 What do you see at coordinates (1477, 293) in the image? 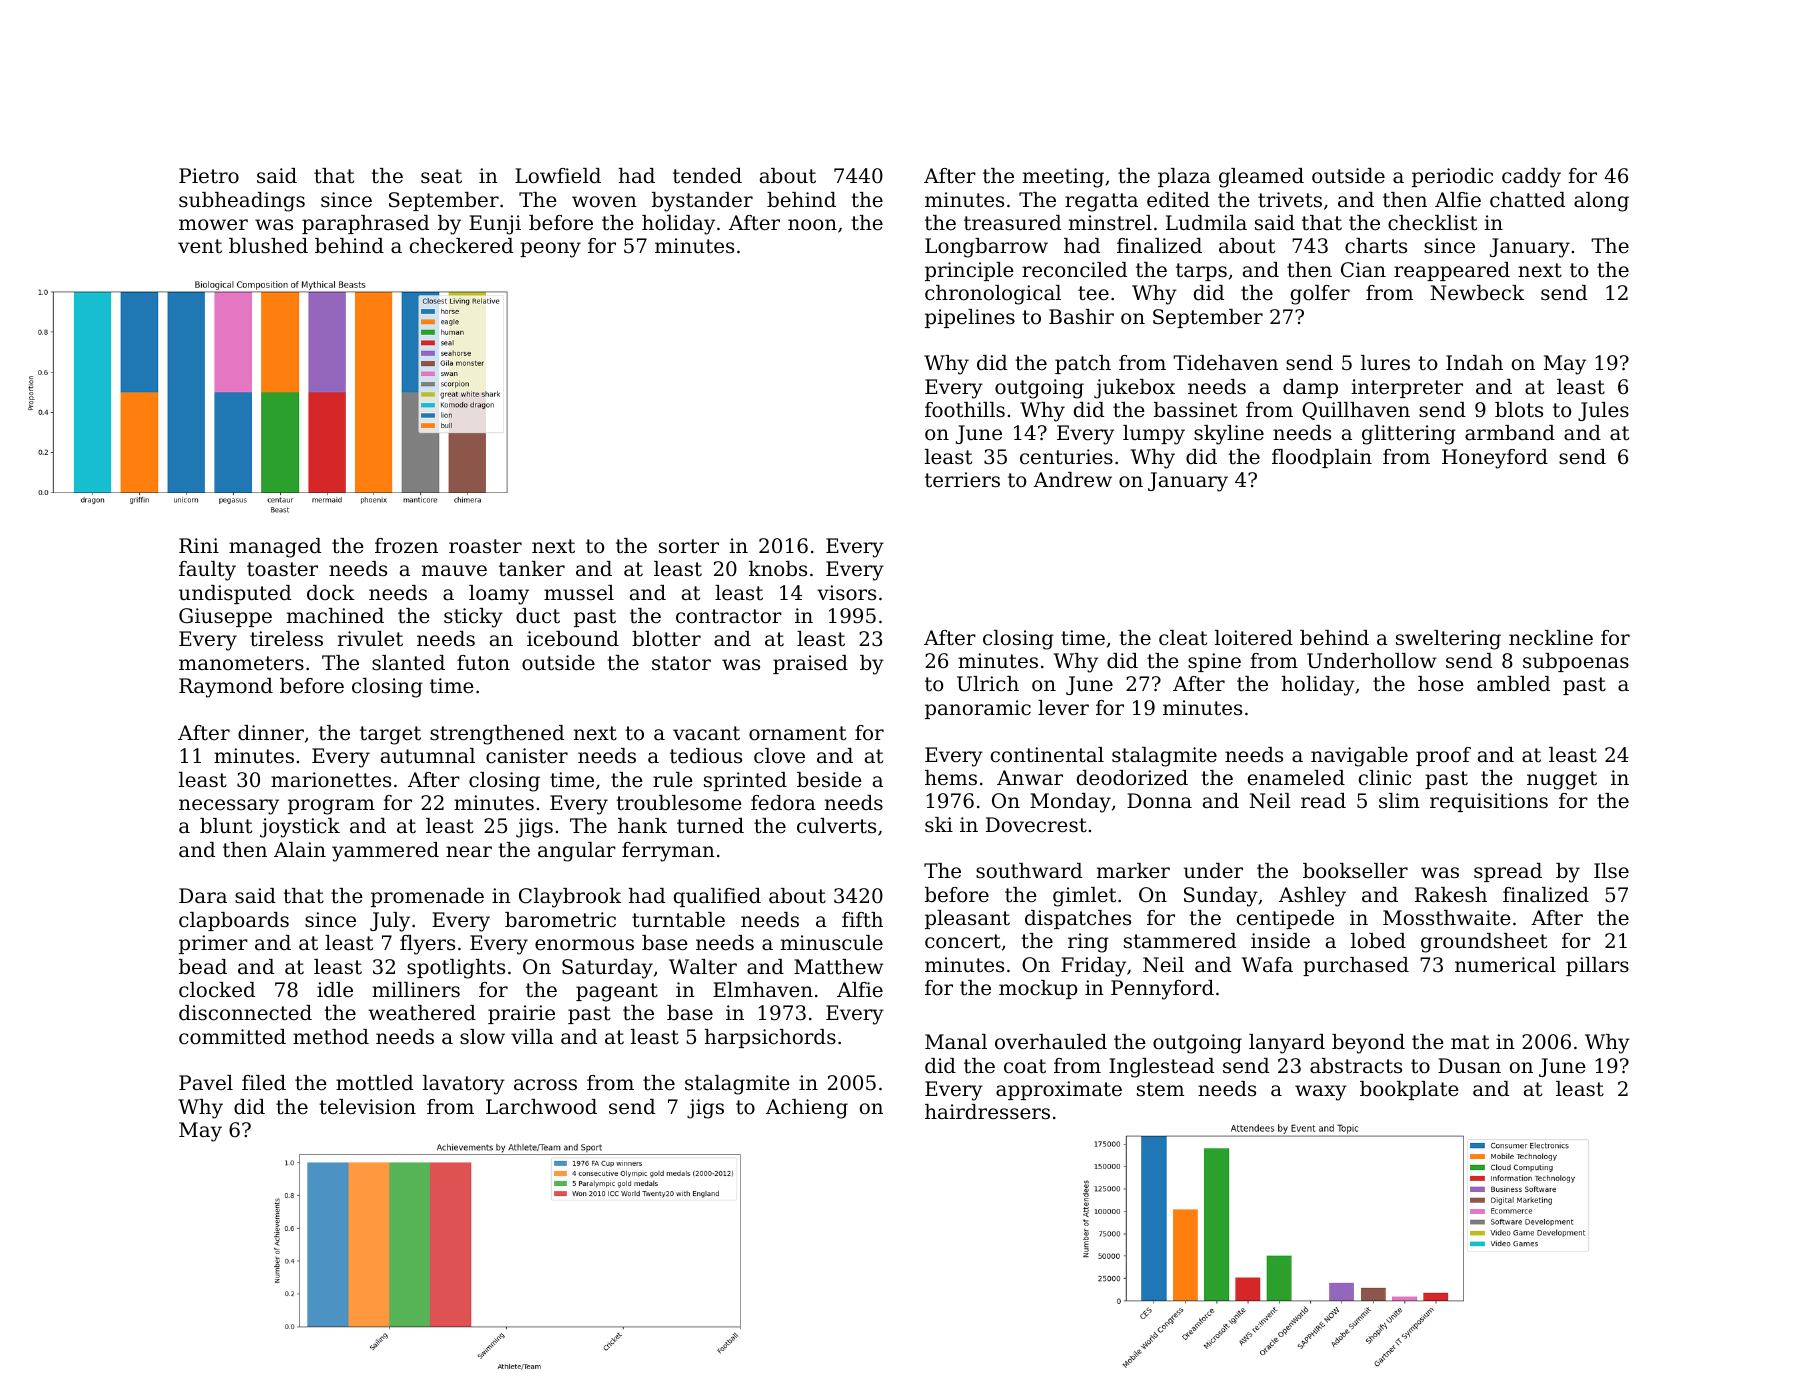
I see `Newbeck` at bounding box center [1477, 293].
